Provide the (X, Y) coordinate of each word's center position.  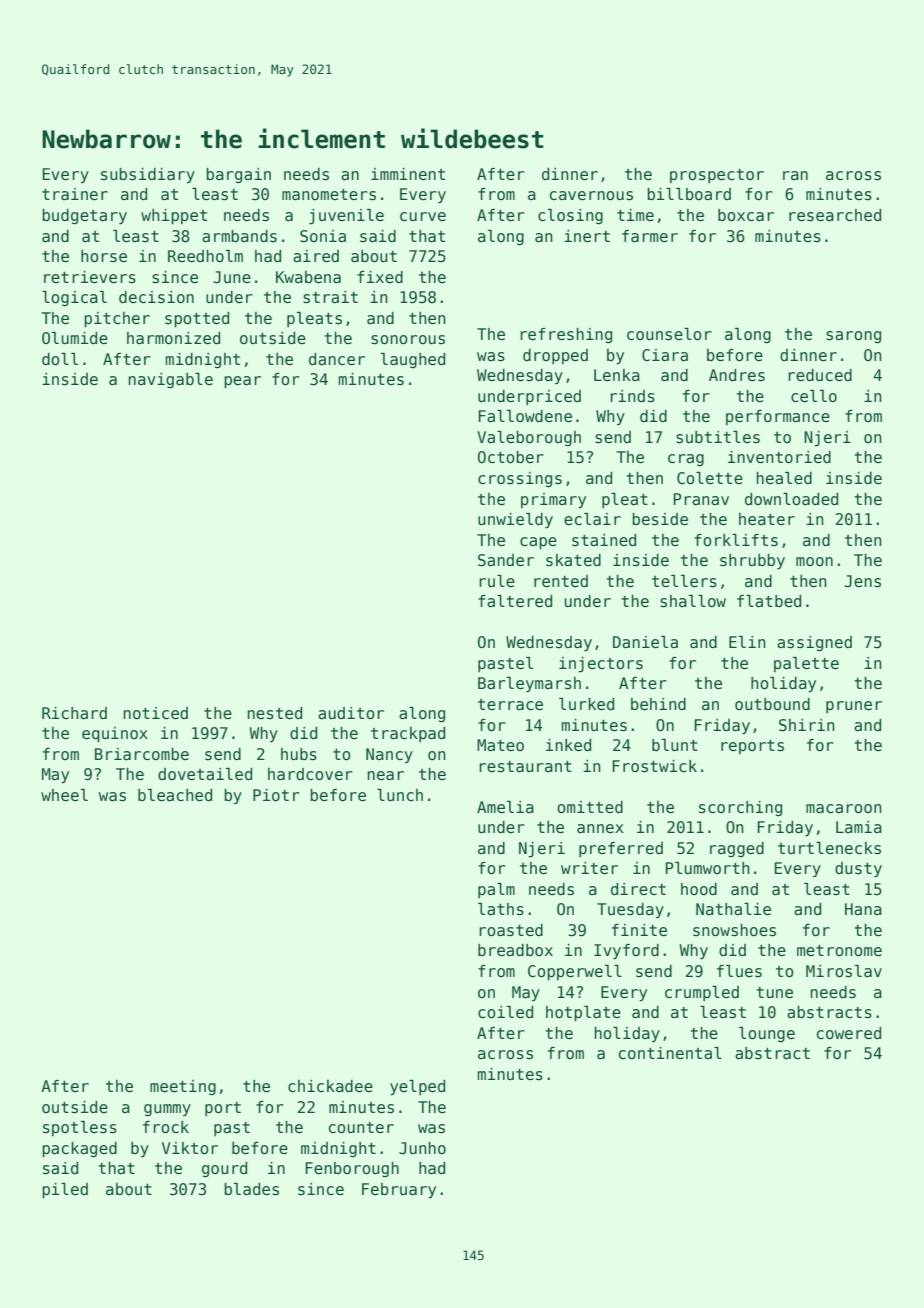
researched (835, 215)
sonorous (408, 340)
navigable (171, 380)
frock (166, 1127)
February (399, 1191)
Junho (422, 1148)
